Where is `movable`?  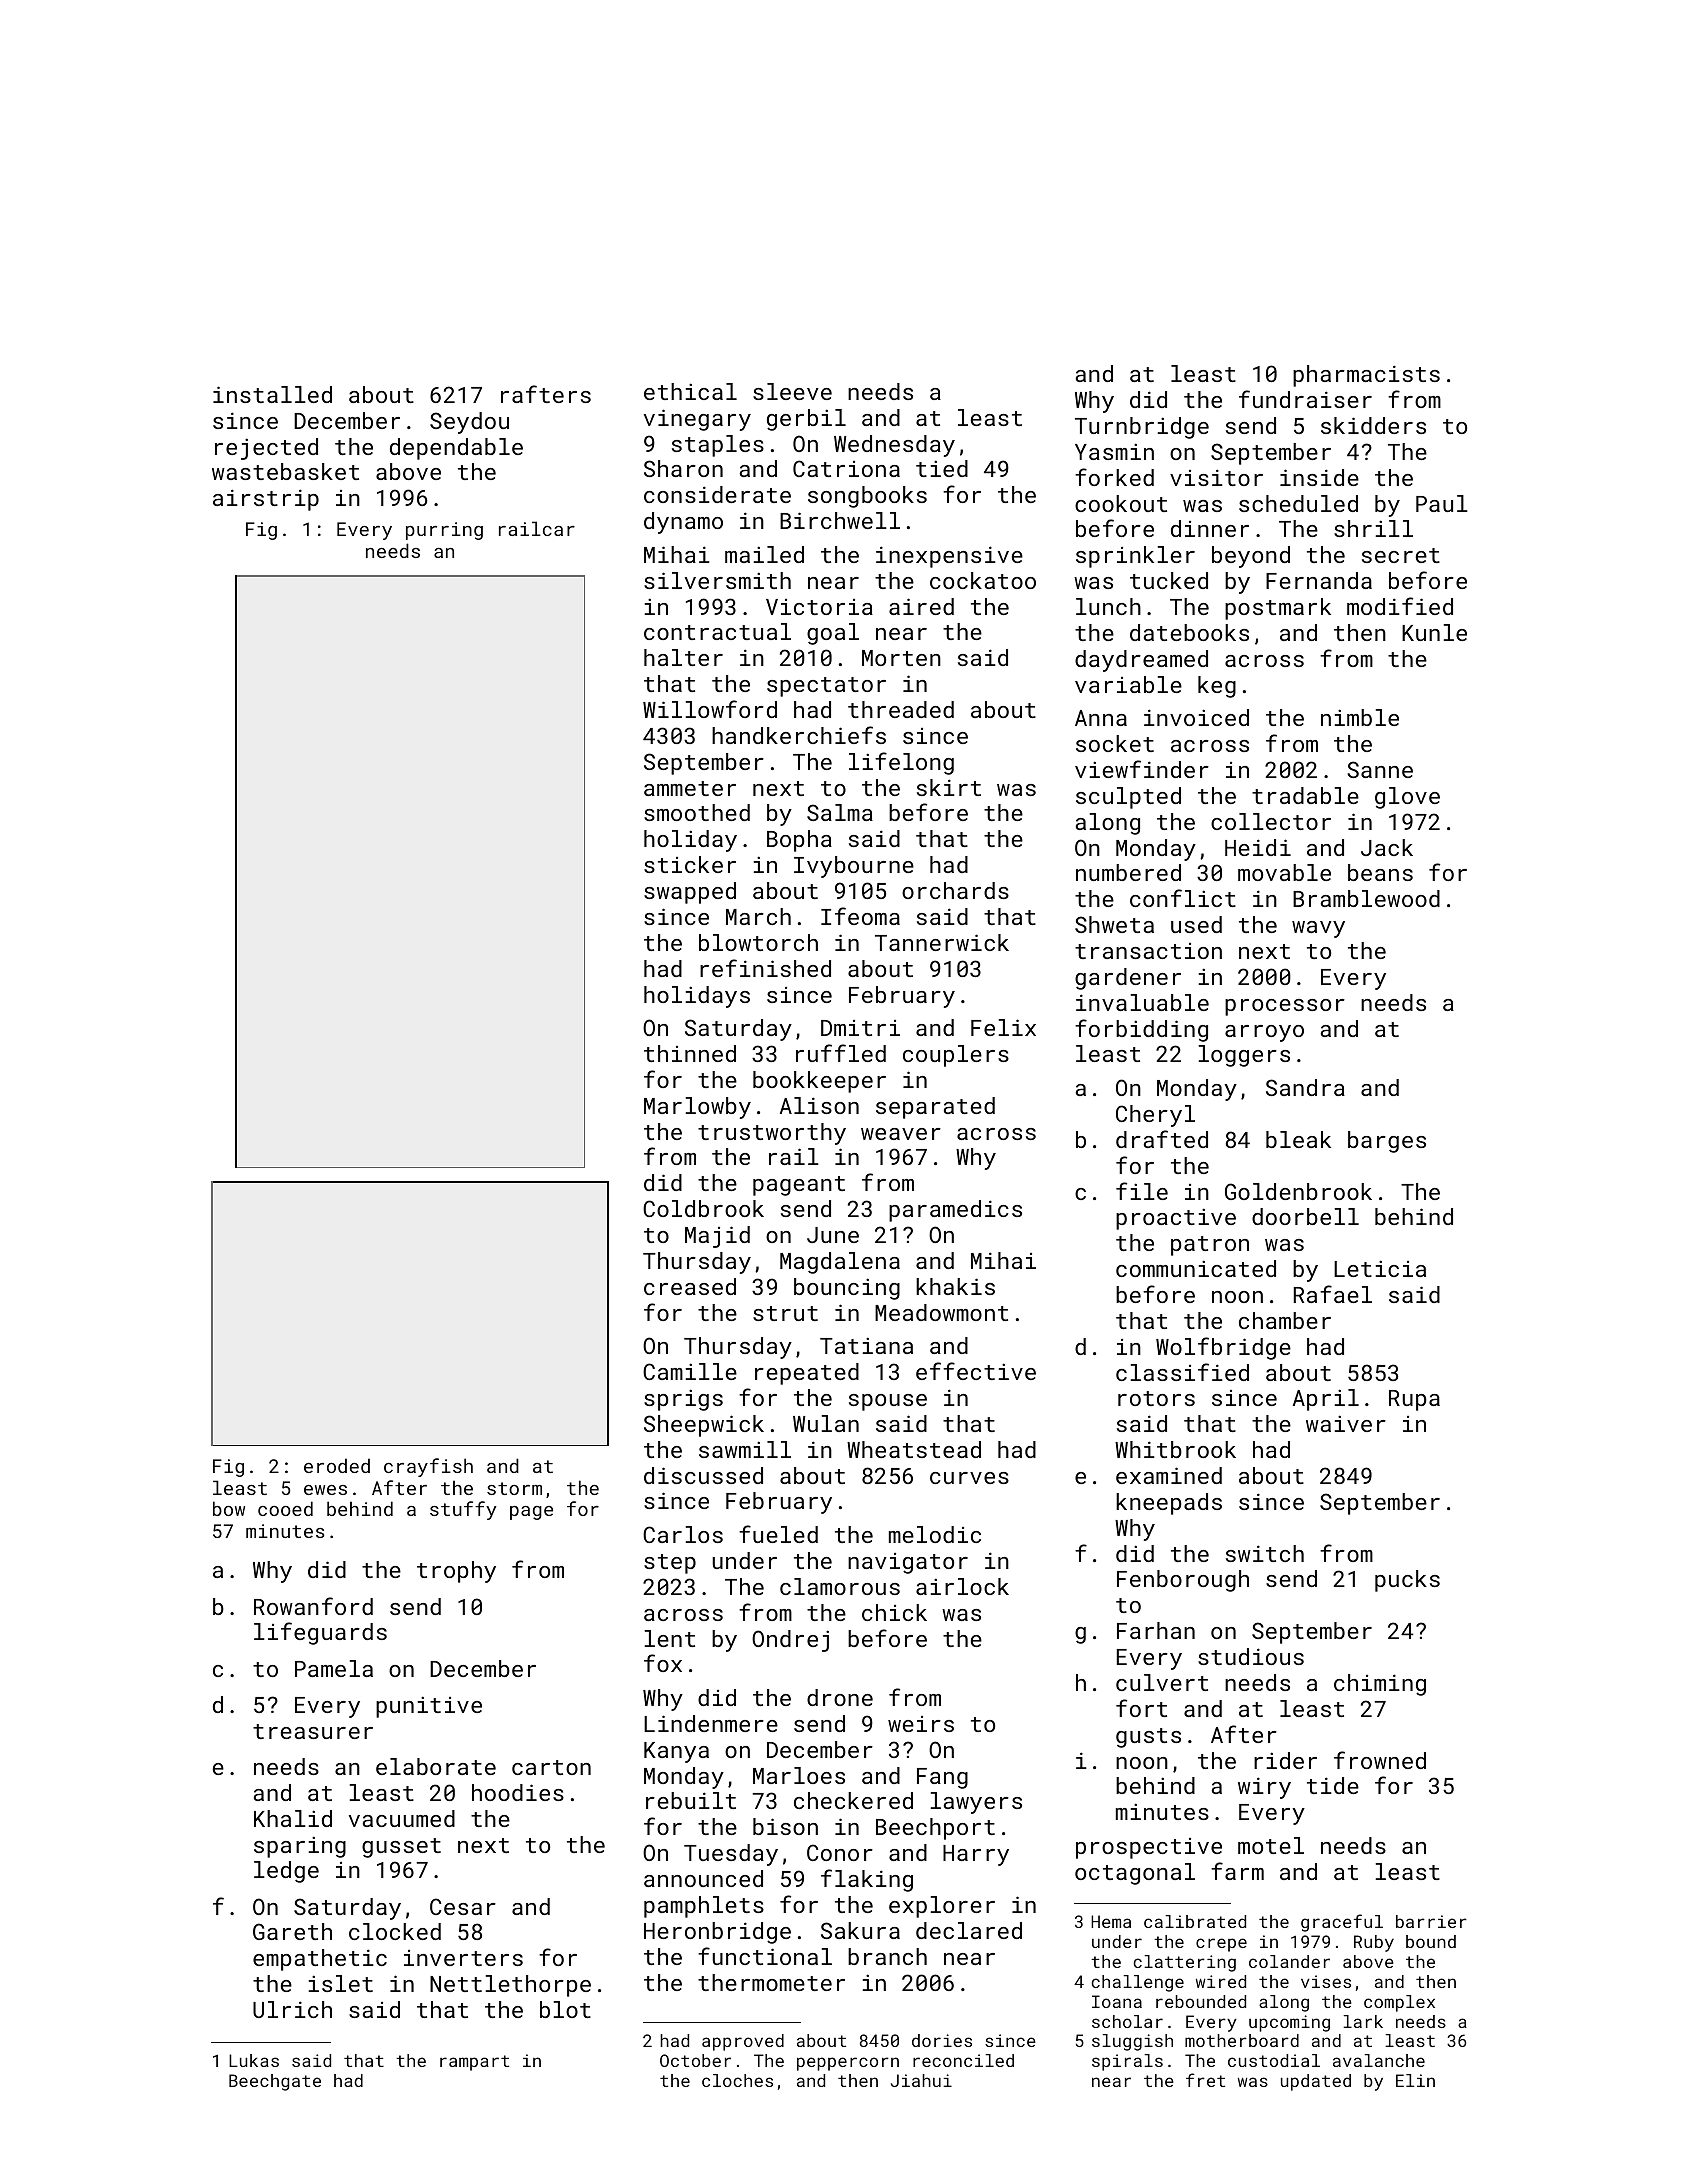 movable is located at coordinates (1284, 872).
